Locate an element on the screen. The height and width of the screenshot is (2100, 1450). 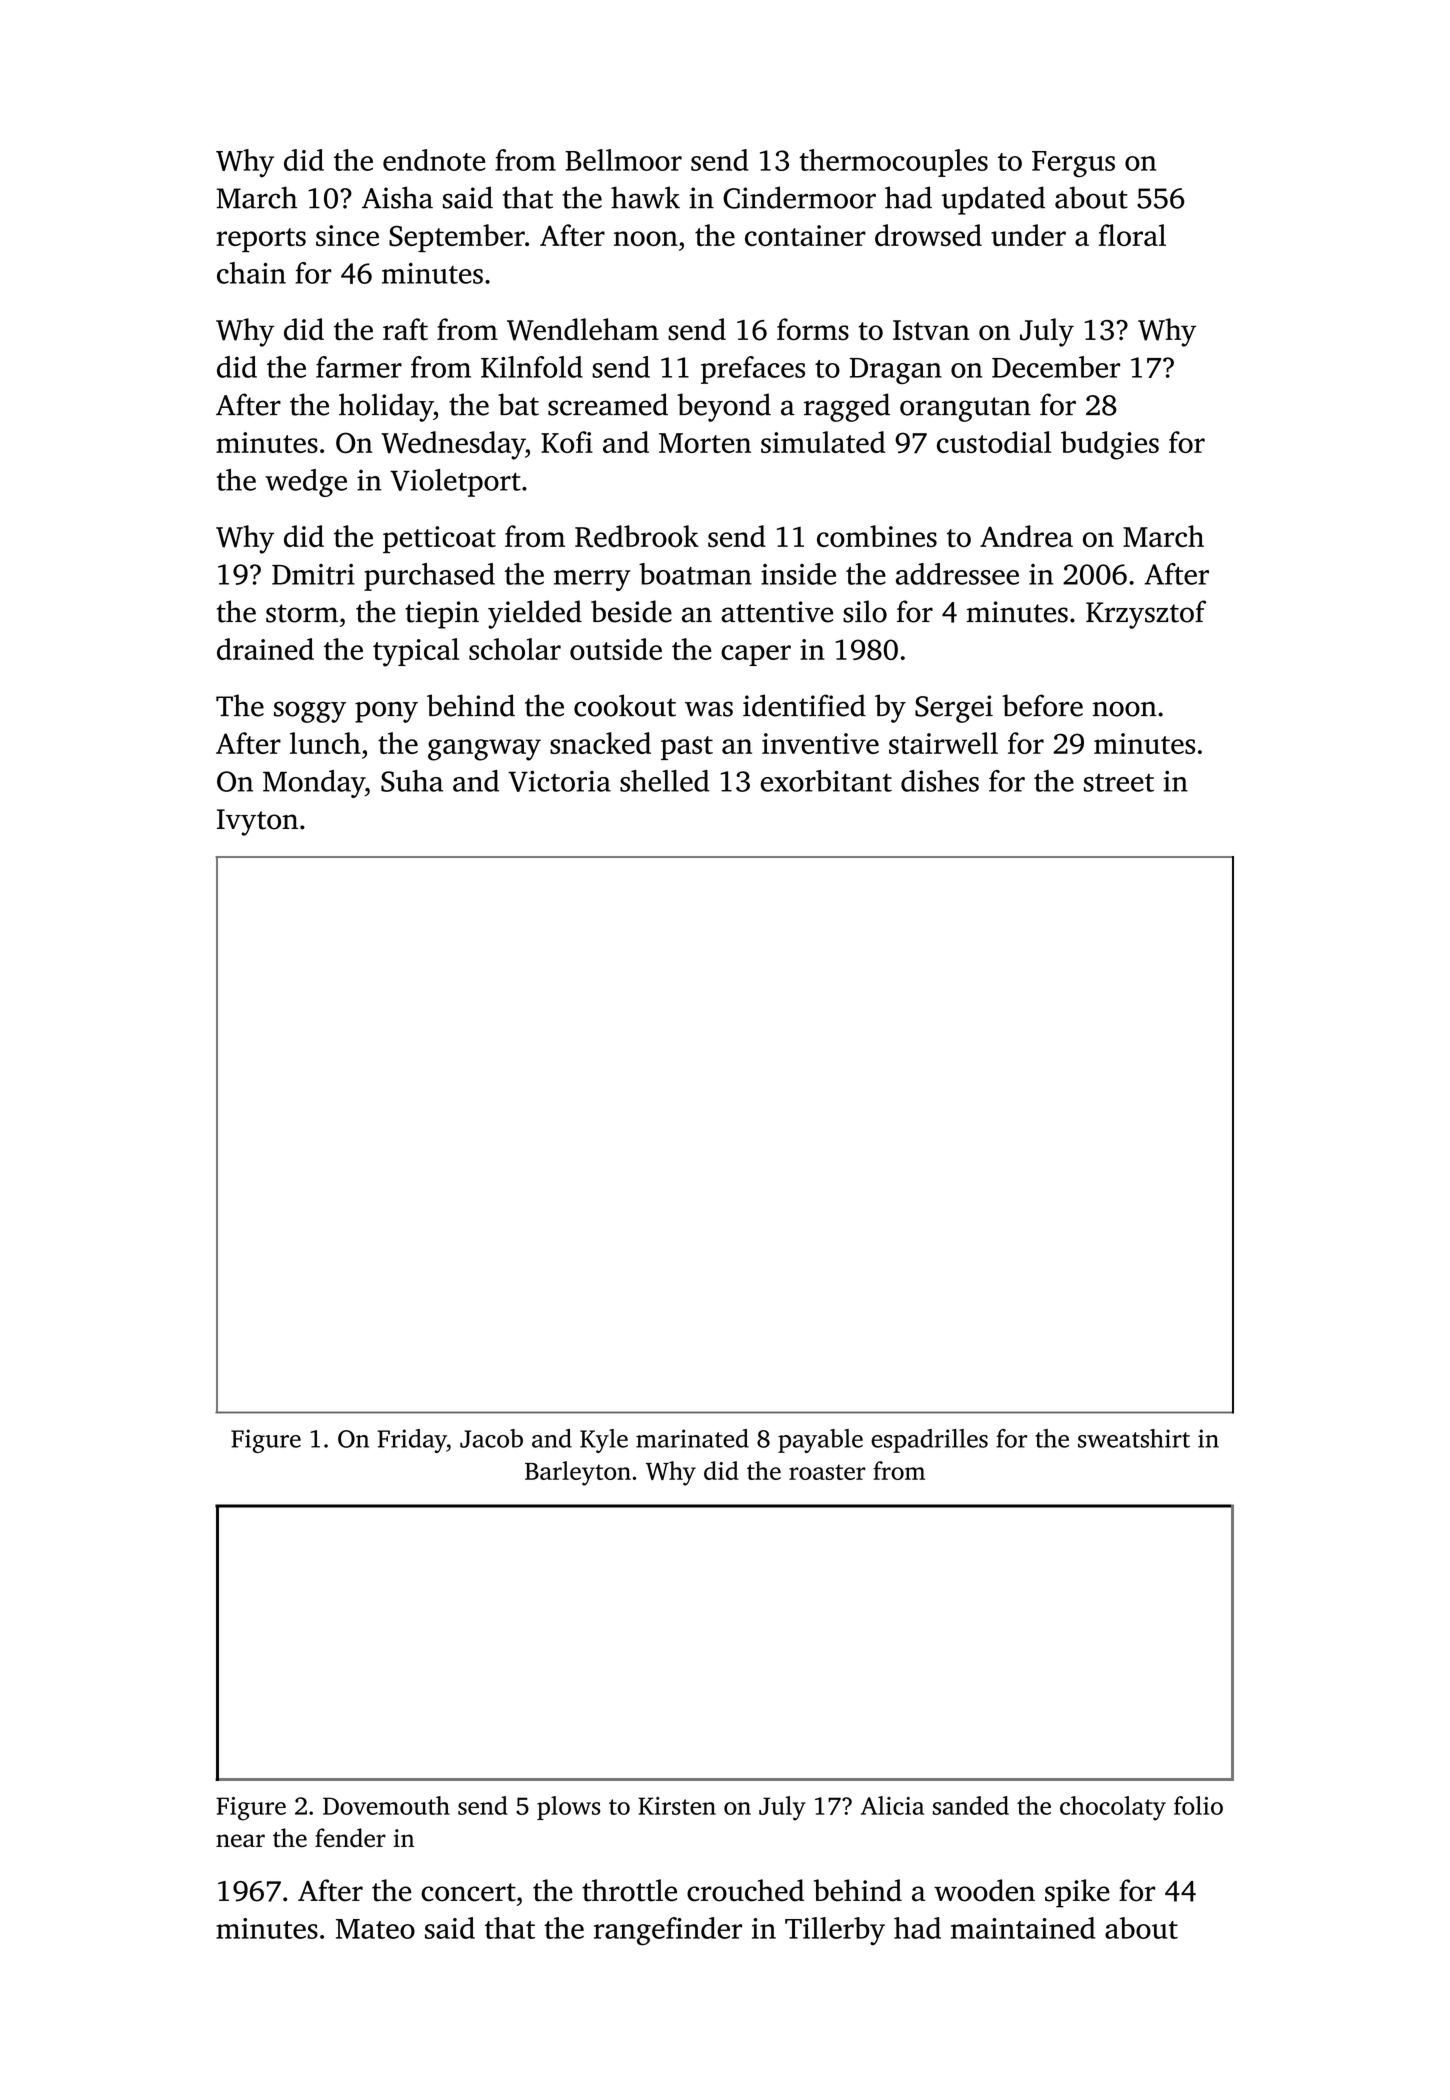
screamed is located at coordinates (608, 404).
